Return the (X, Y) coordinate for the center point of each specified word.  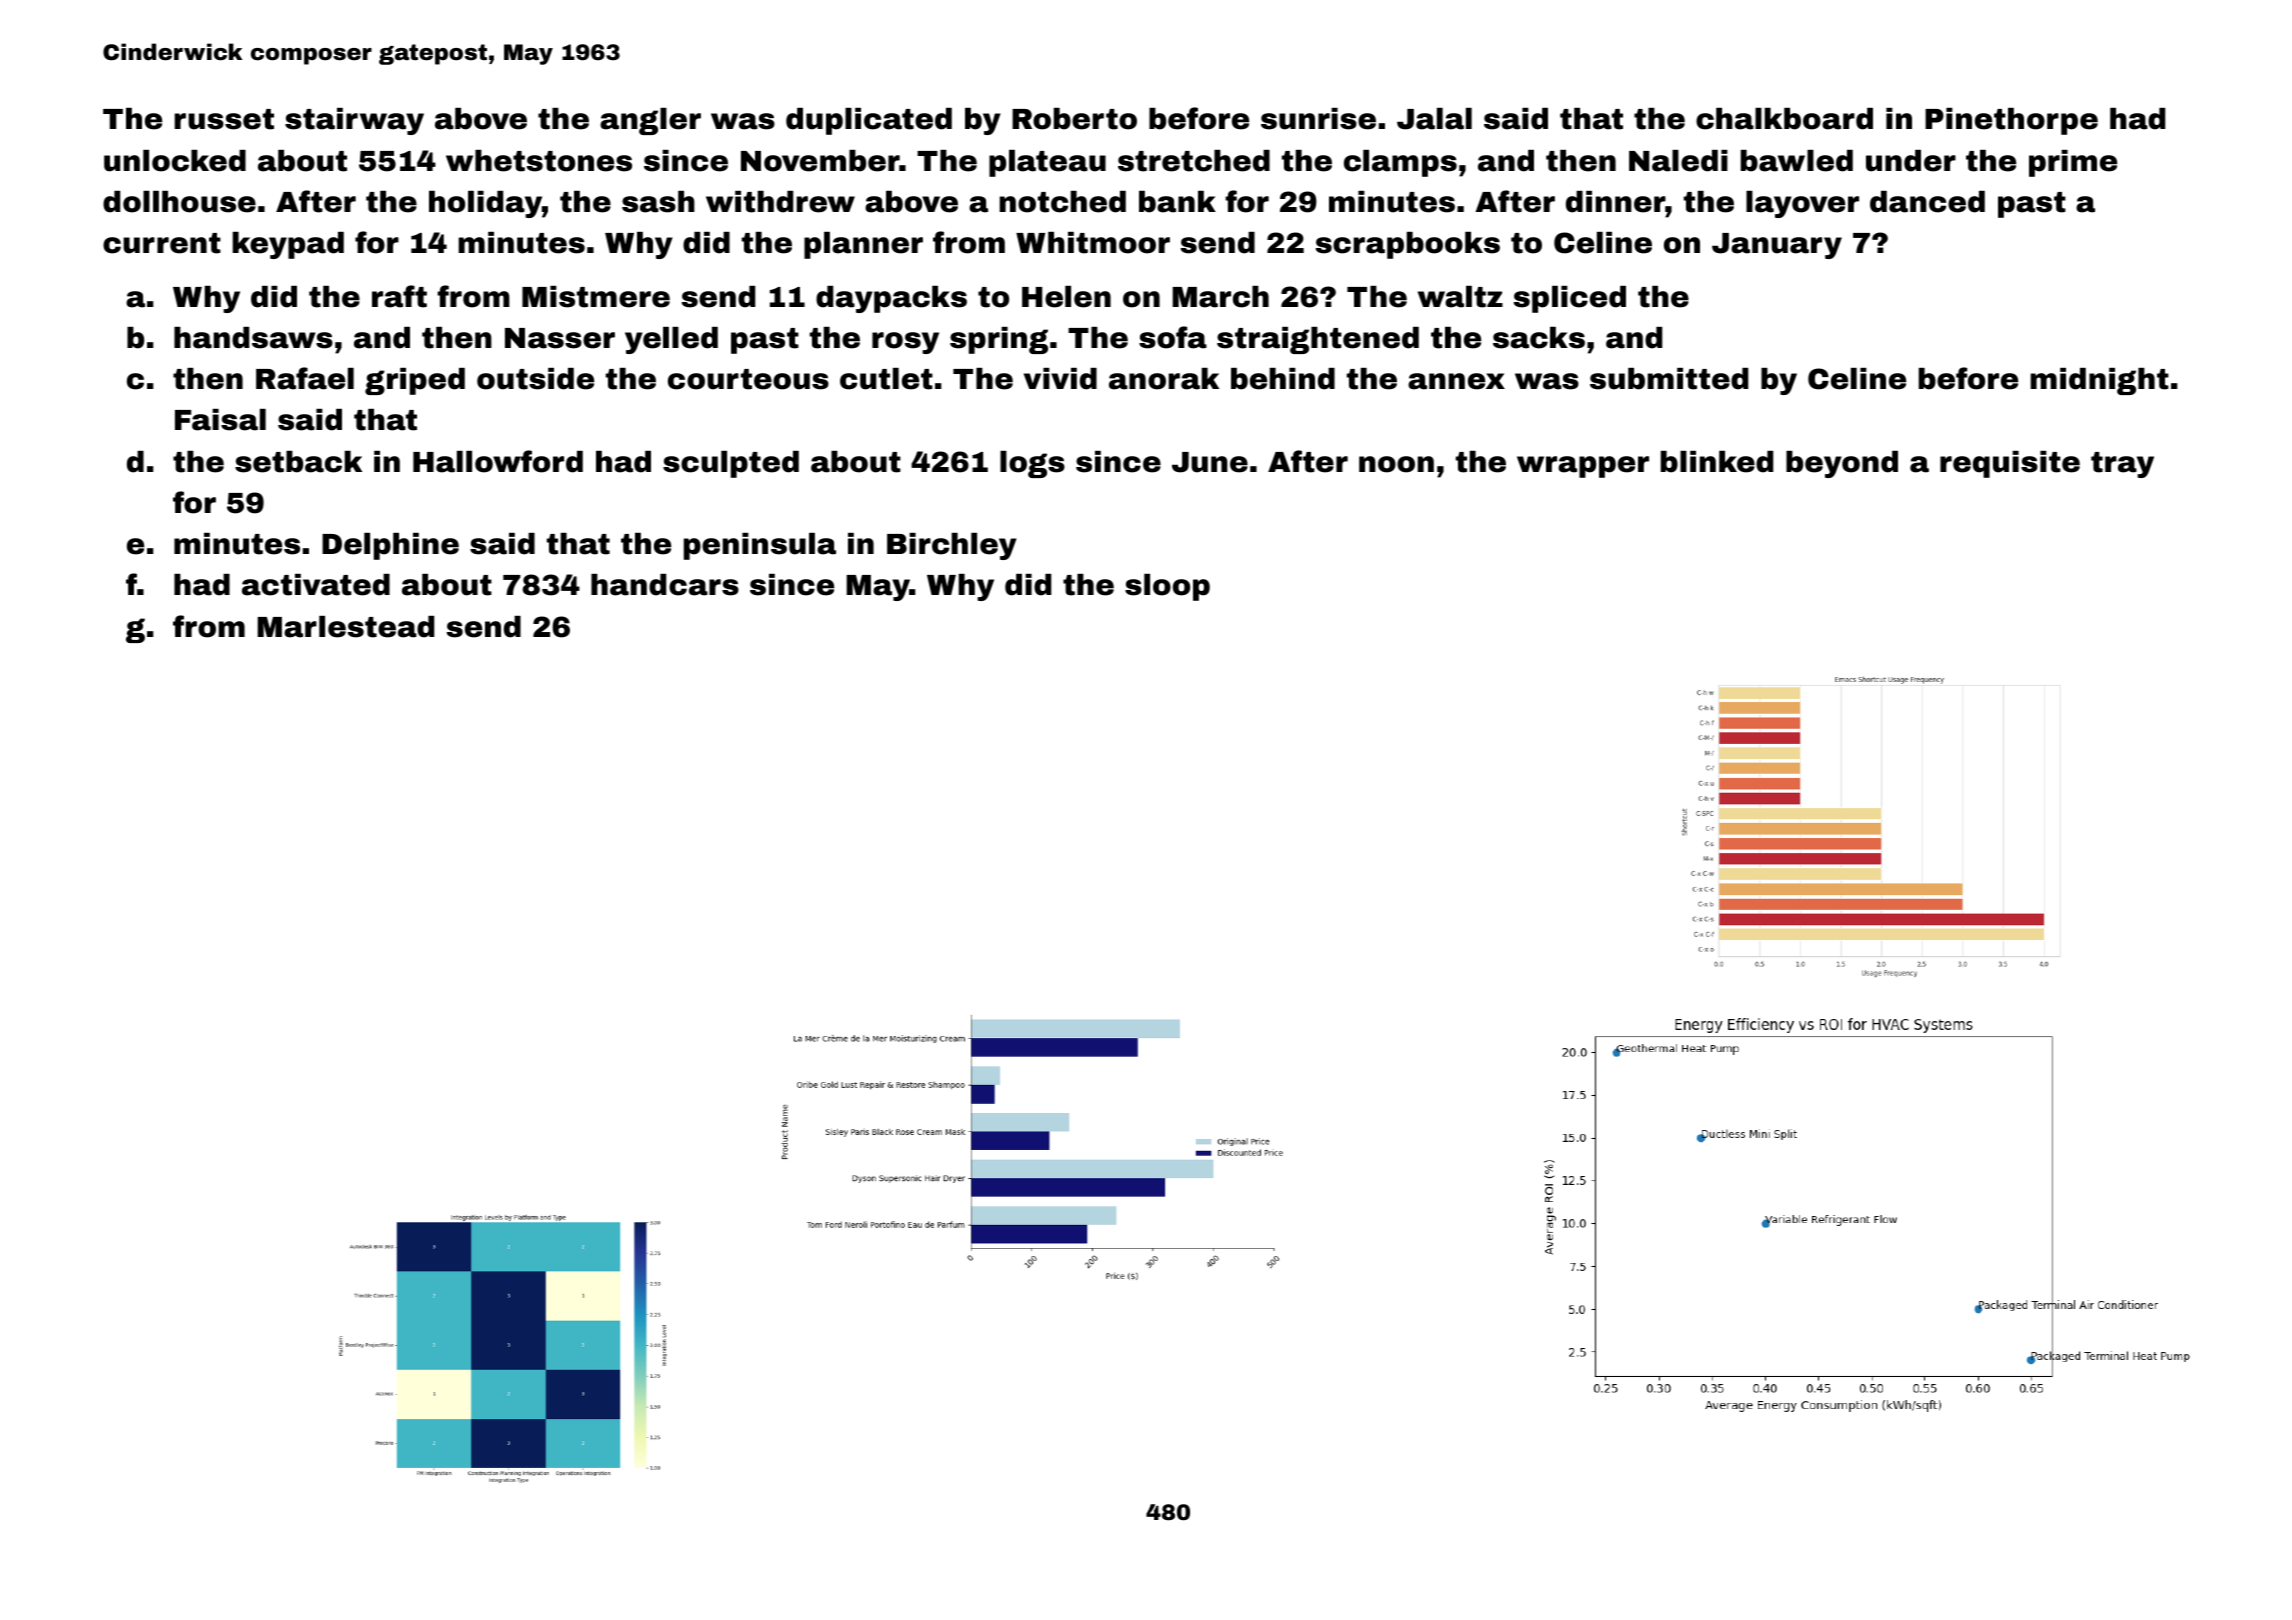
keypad (288, 245)
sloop (1167, 587)
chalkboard (1784, 119)
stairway (354, 121)
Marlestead (345, 627)
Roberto (1074, 119)
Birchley (952, 546)
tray (2122, 465)
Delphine (390, 546)
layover (1802, 204)
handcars (665, 585)
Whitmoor (1093, 243)
